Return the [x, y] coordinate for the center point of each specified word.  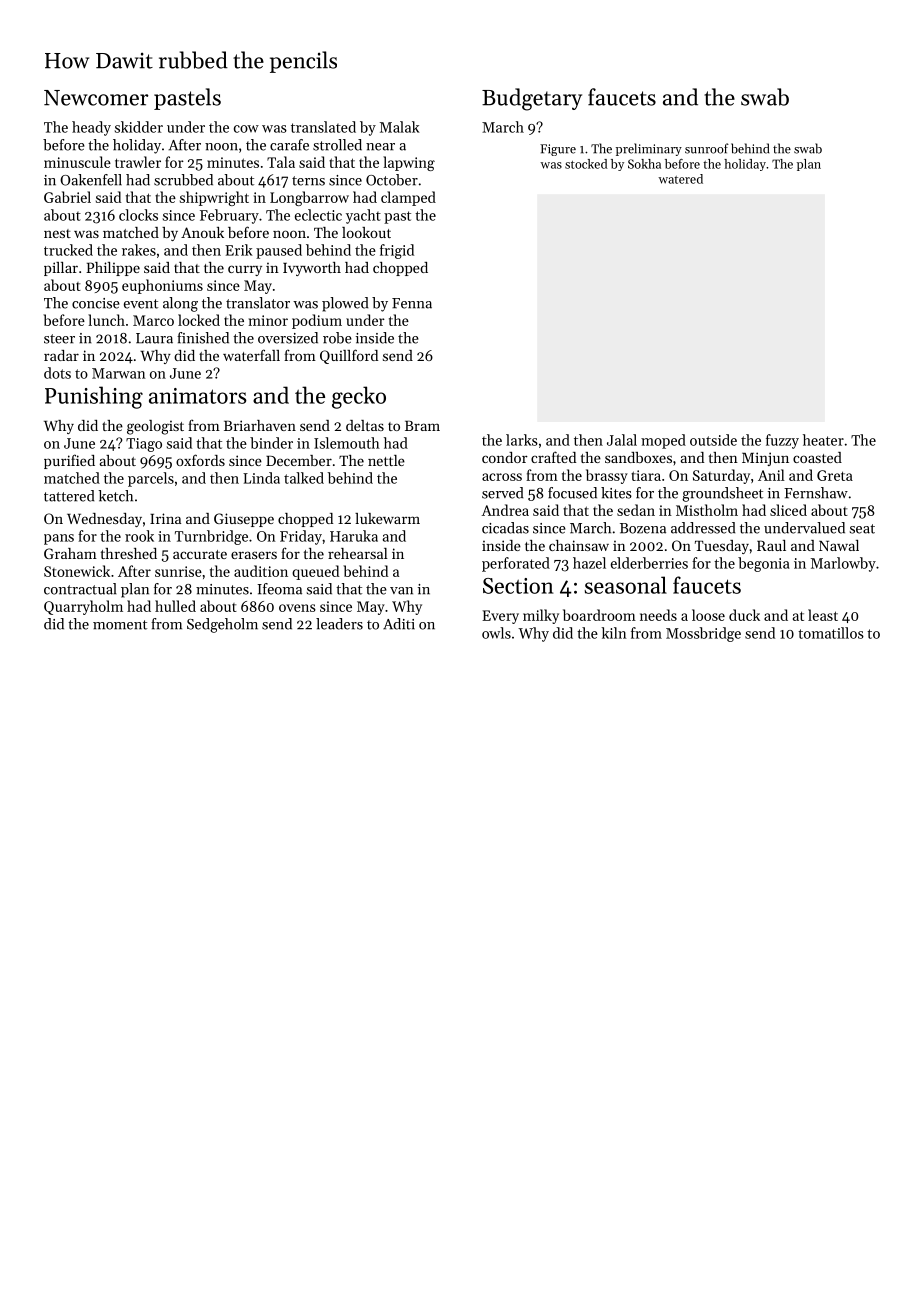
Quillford [349, 356]
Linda [261, 478]
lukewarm [387, 518]
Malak [400, 127]
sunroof [707, 148]
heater [823, 440]
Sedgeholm [222, 625]
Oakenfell [91, 180]
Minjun [765, 459]
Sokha [644, 164]
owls [496, 633]
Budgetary [532, 99]
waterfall [251, 355]
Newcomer [96, 98]
